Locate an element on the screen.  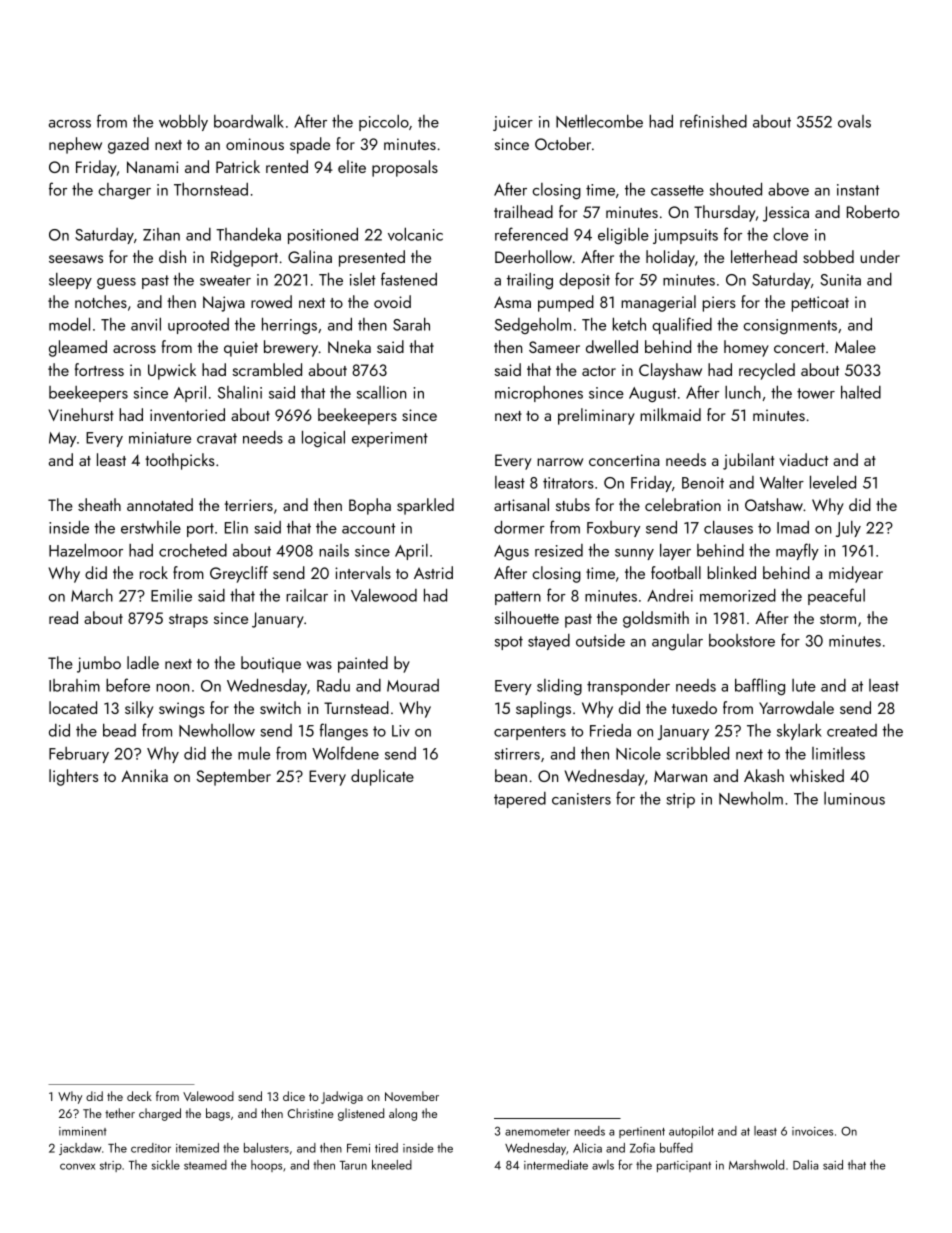
boutique is located at coordinates (271, 664).
